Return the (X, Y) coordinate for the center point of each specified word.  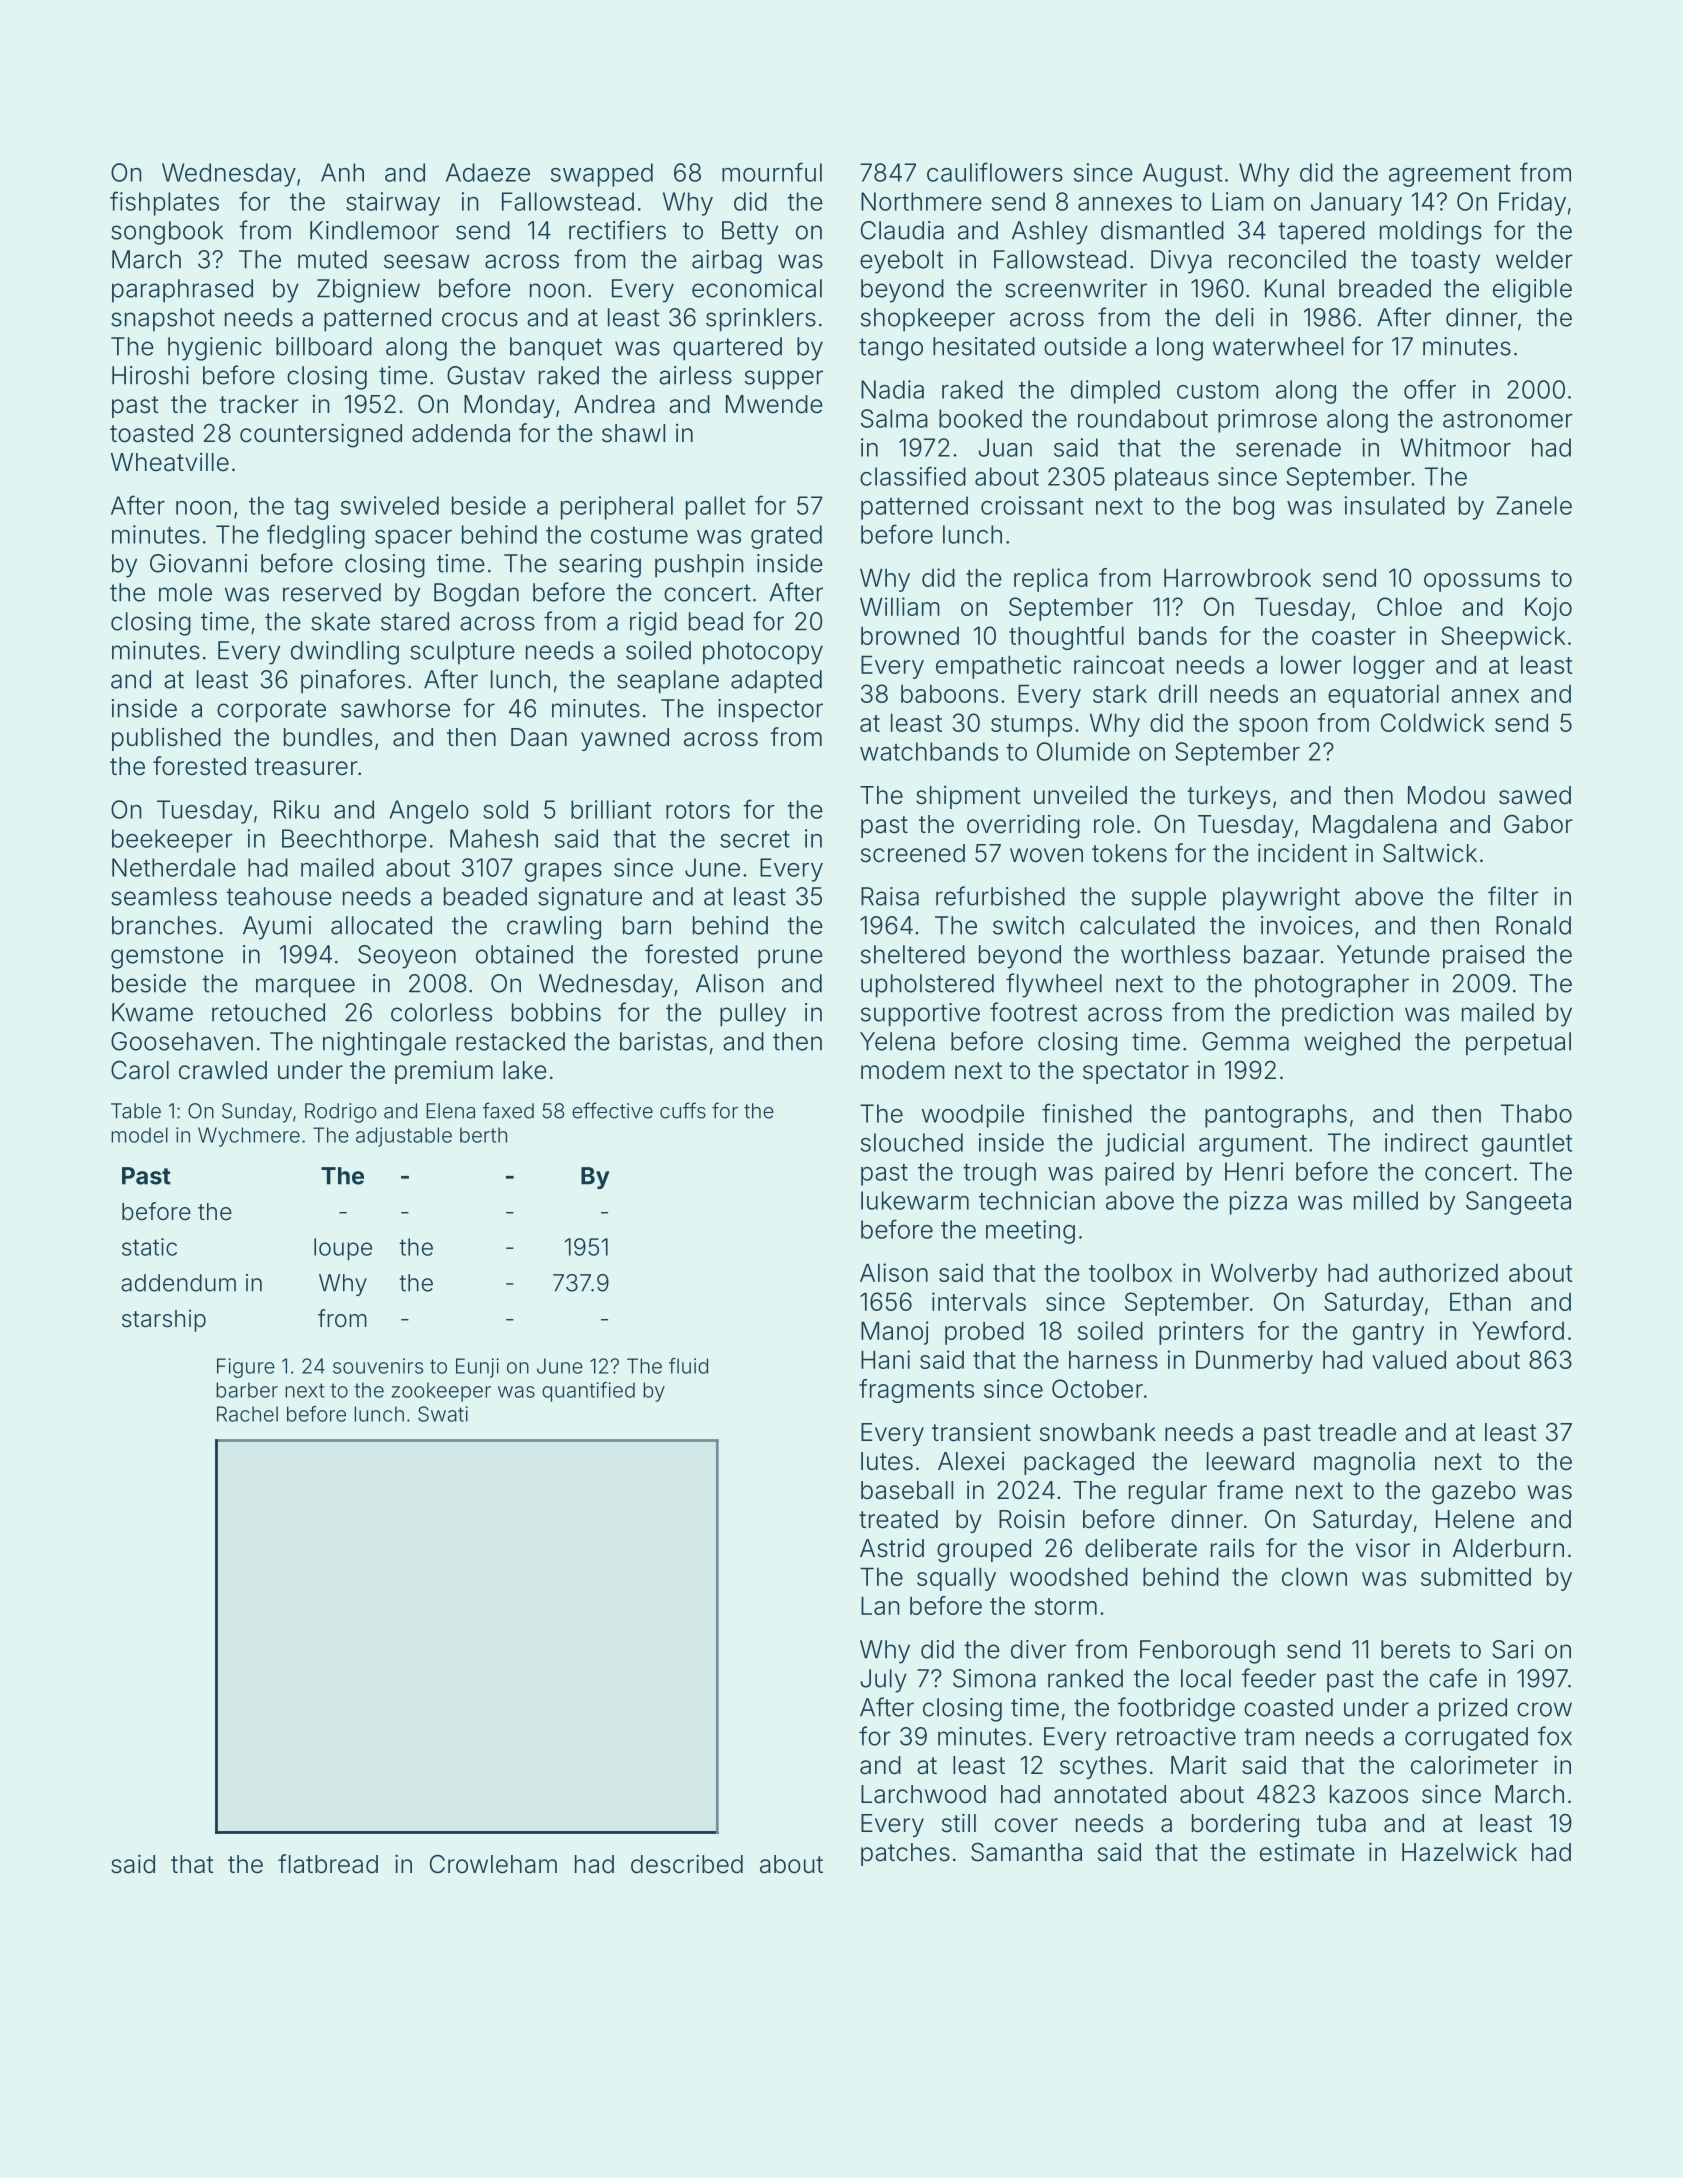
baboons (949, 694)
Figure (246, 1368)
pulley (753, 1015)
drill (1178, 693)
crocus (480, 319)
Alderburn (1508, 1548)
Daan (539, 737)
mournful (772, 172)
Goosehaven (182, 1041)
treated (898, 1519)
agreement (1450, 176)
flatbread (328, 1864)
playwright (1281, 899)
